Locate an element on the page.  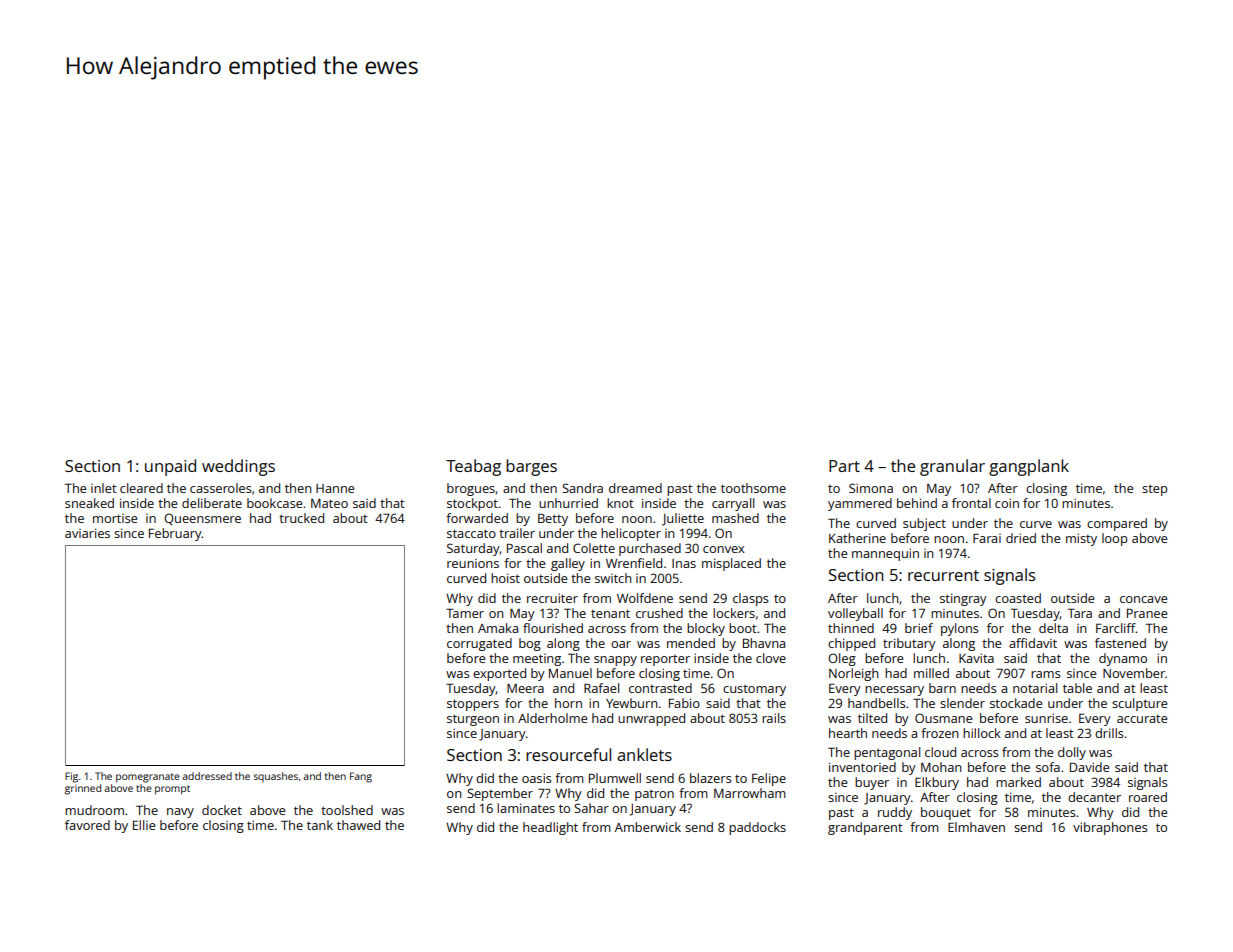
Part is located at coordinates (844, 466).
